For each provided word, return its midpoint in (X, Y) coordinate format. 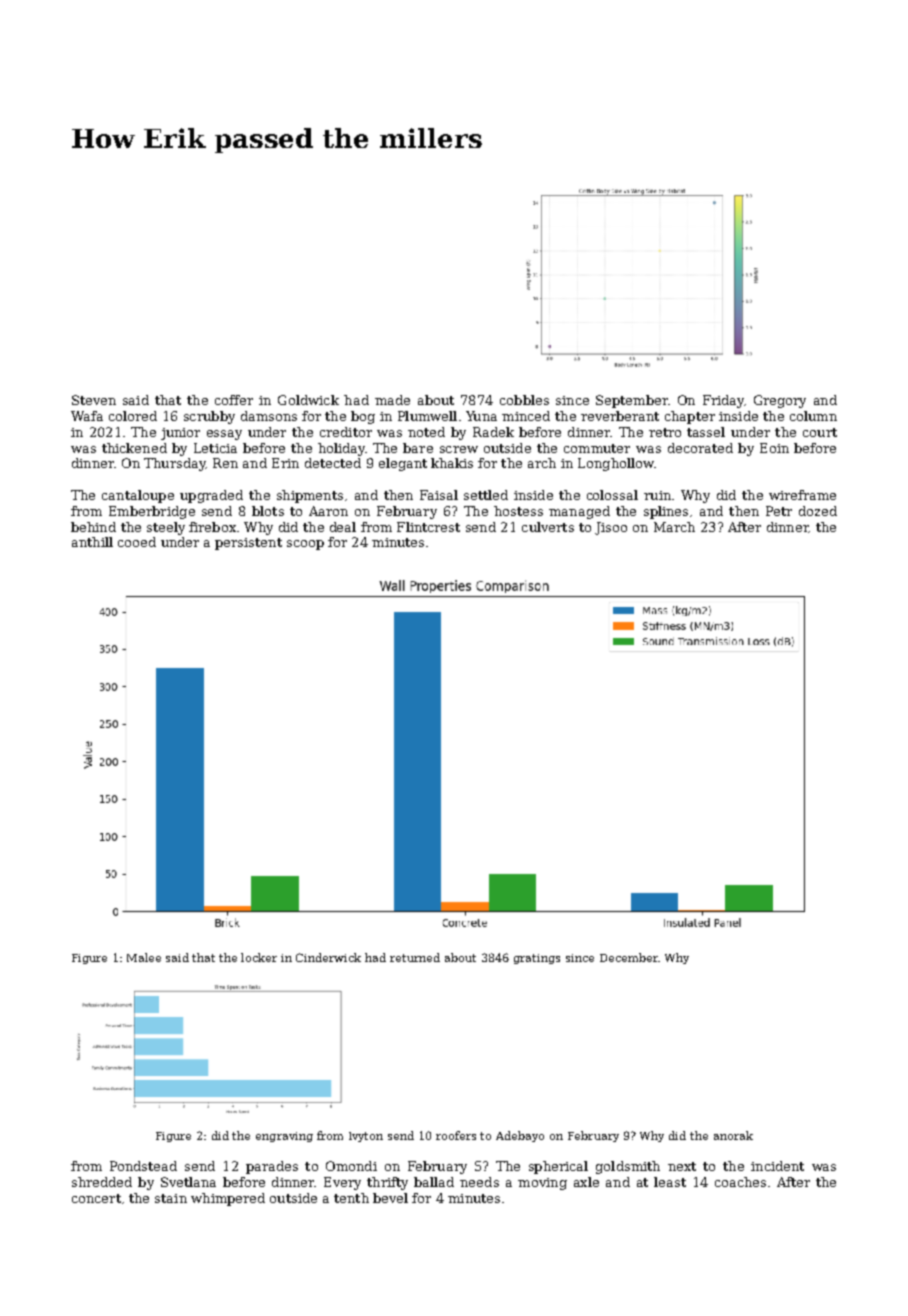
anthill (92, 542)
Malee (144, 957)
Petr (779, 511)
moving (542, 1184)
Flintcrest (428, 527)
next (682, 1166)
